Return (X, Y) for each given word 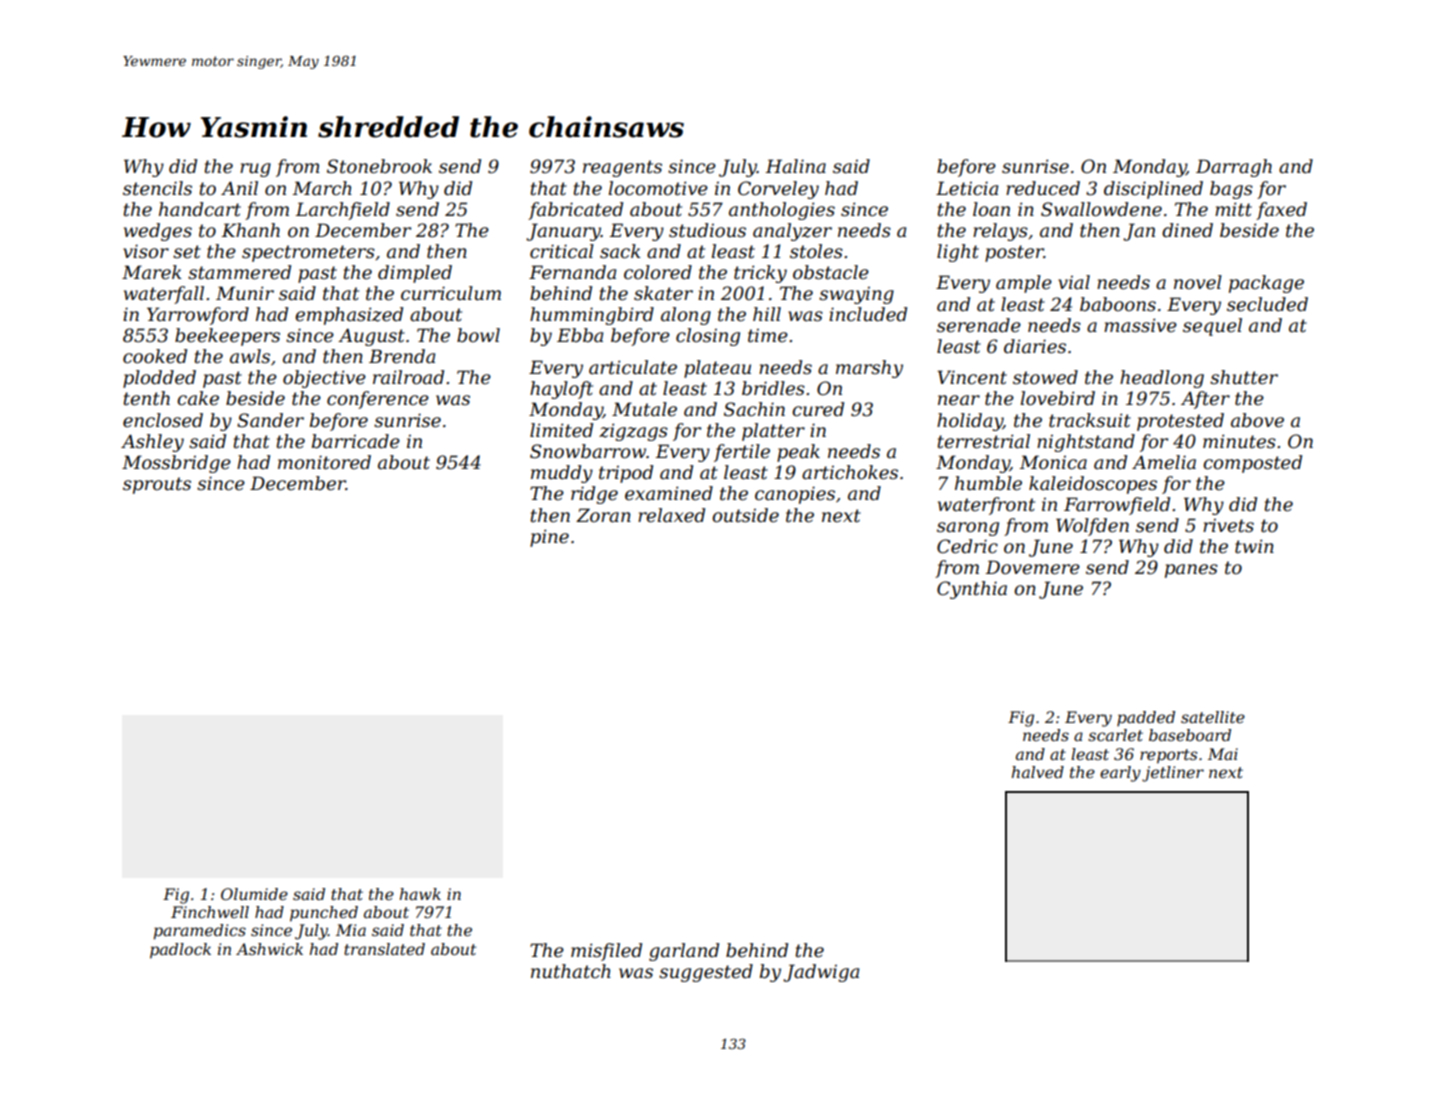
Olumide (254, 894)
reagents (622, 168)
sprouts (157, 485)
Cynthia (972, 590)
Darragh (1234, 168)
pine (549, 538)
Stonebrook (379, 166)
